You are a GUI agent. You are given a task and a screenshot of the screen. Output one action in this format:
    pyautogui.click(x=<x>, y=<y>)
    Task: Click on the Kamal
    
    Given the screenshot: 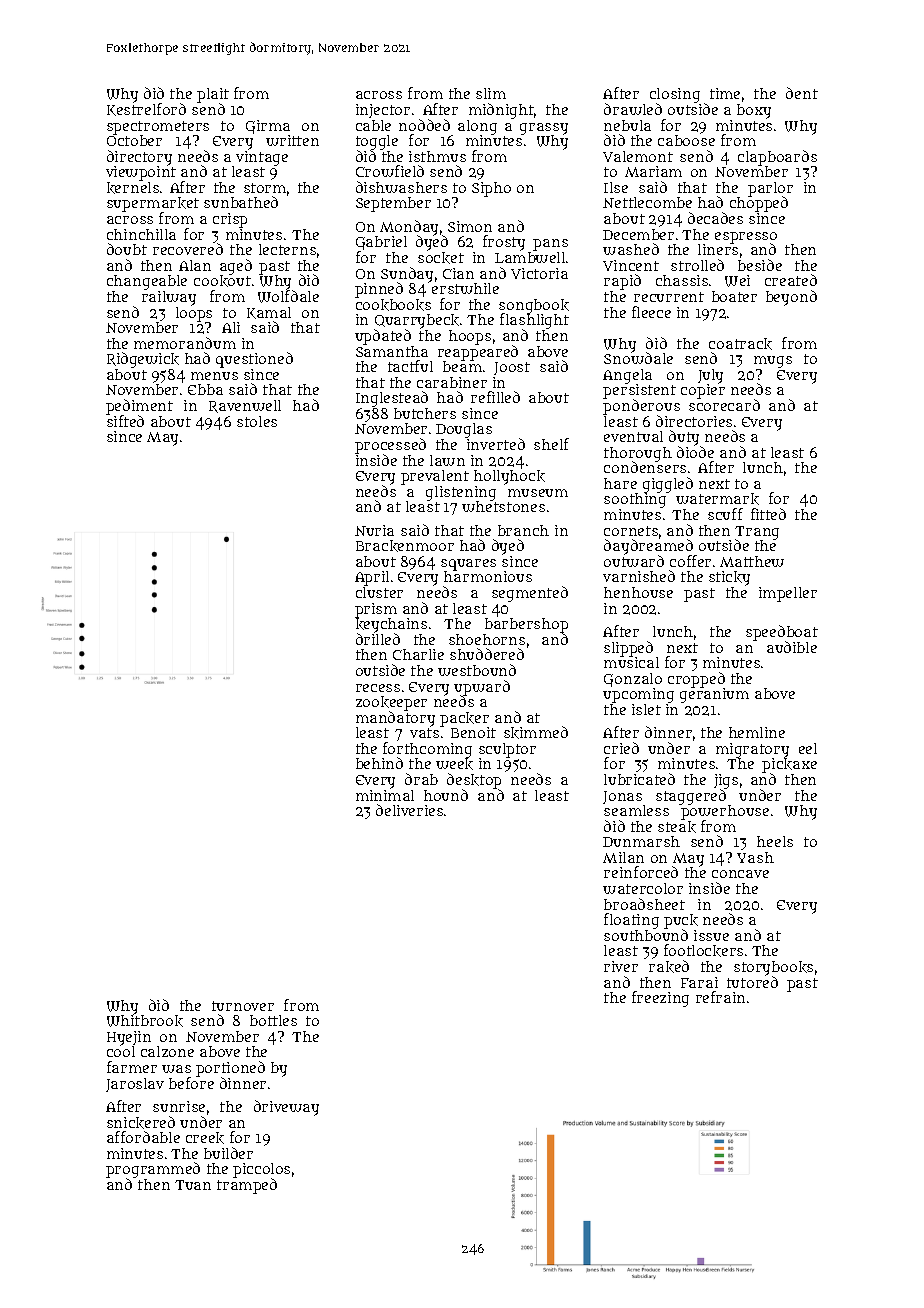 What is the action you would take?
    pyautogui.click(x=269, y=313)
